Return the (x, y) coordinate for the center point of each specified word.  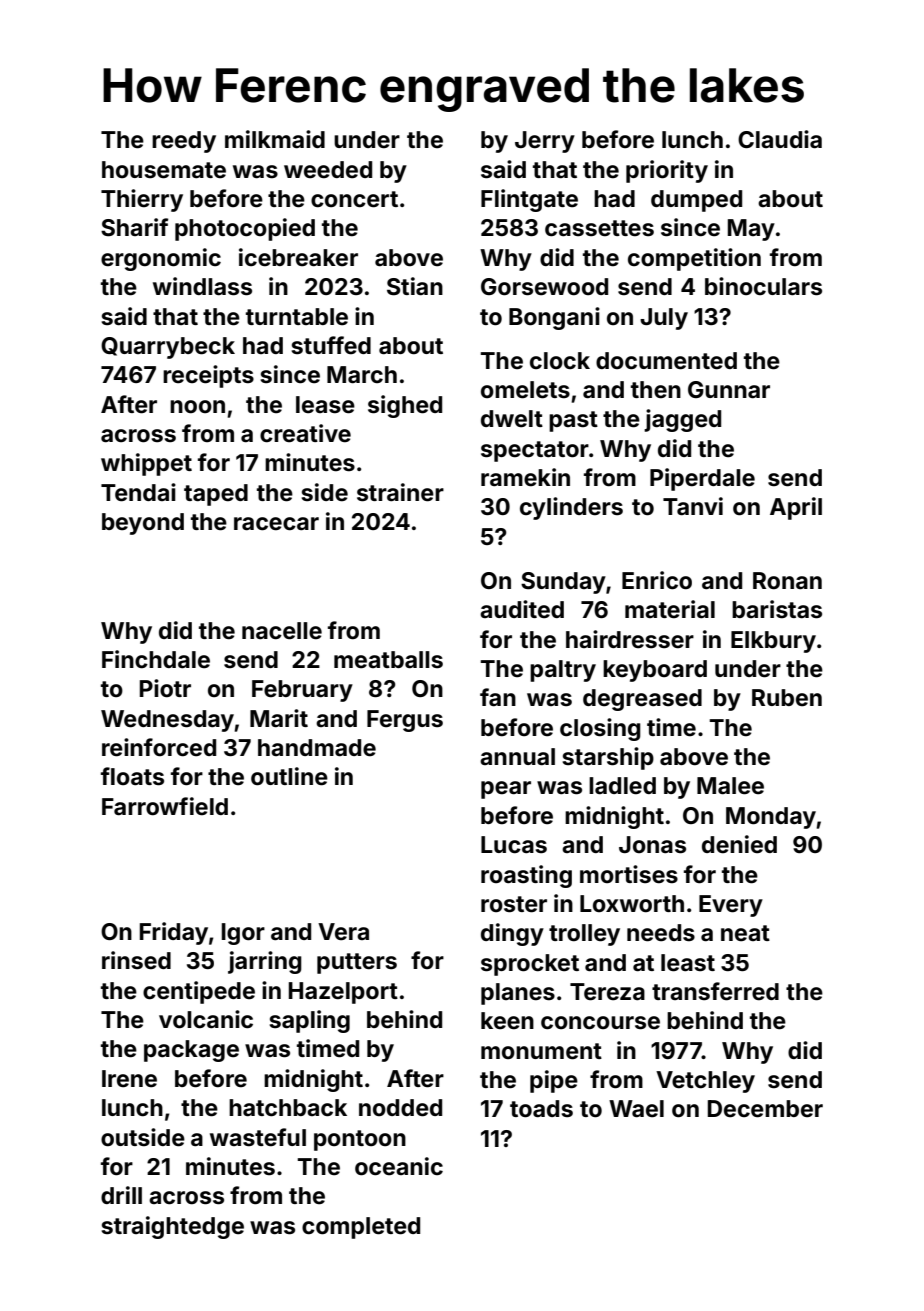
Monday (771, 818)
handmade (317, 748)
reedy (184, 142)
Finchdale (156, 659)
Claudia (780, 139)
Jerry (545, 142)
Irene (129, 1079)
